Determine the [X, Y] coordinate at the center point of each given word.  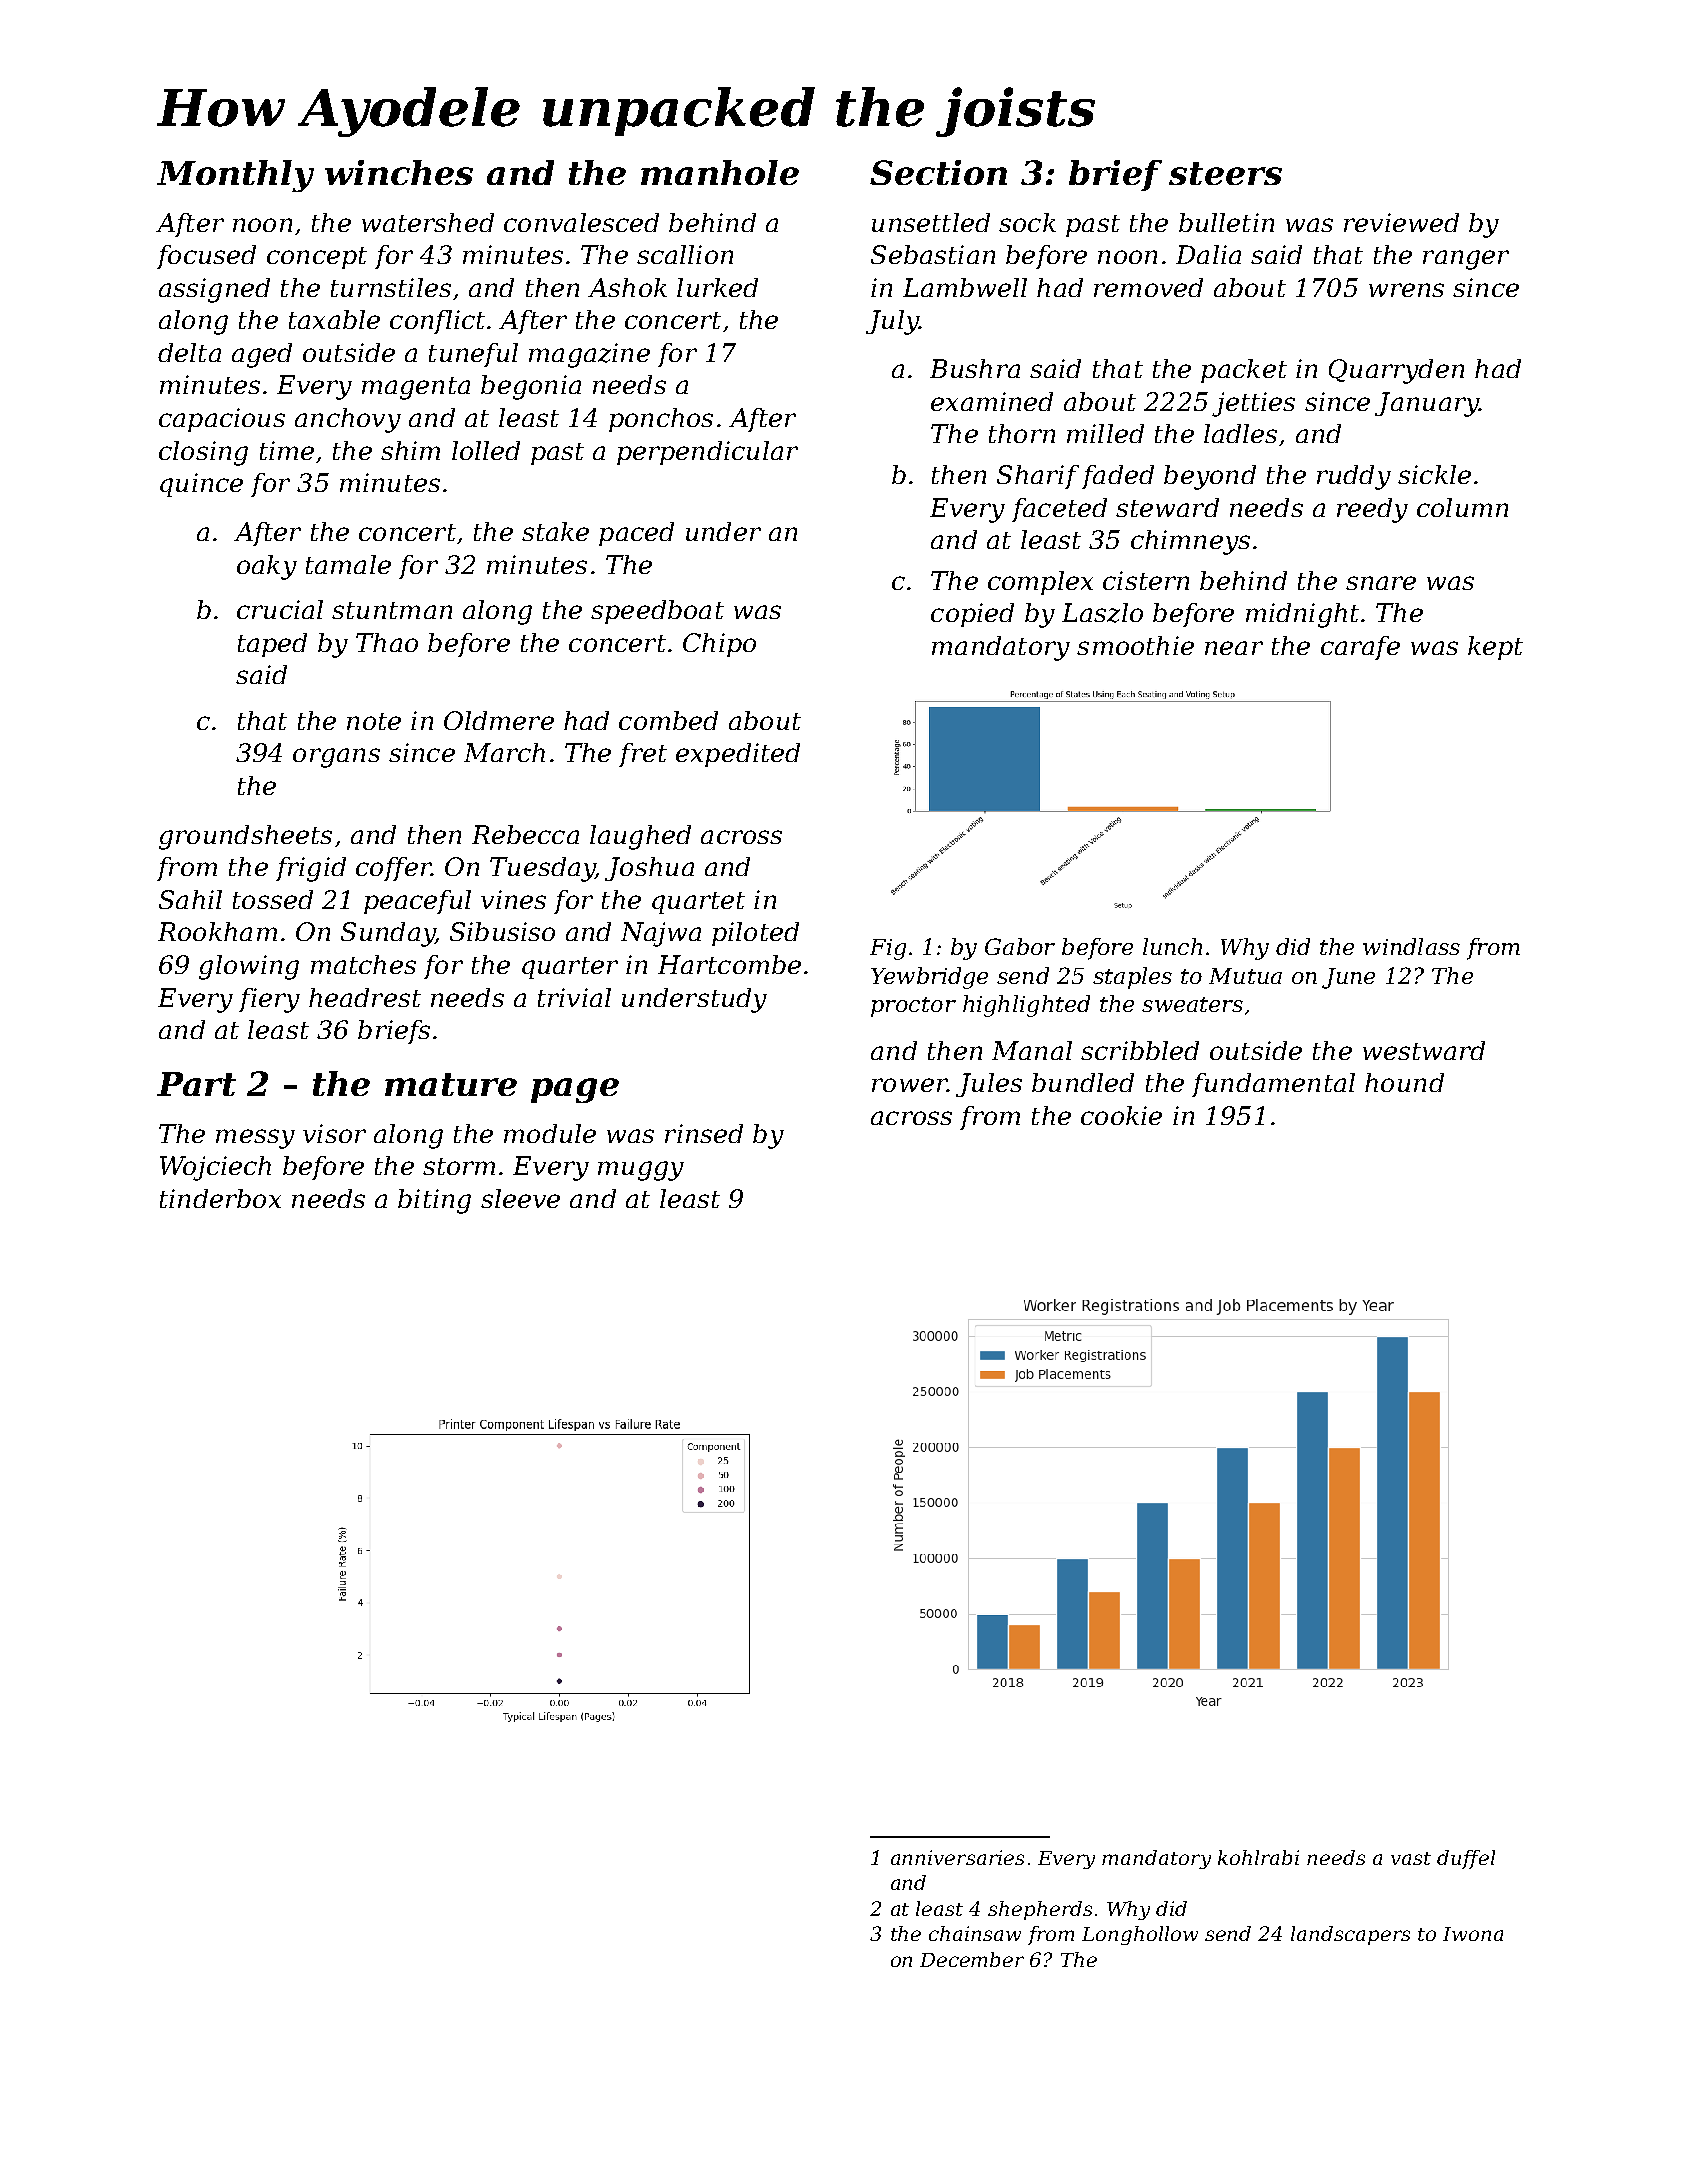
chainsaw [975, 1933]
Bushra [975, 368]
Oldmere [499, 720]
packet [1244, 371]
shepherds [1040, 1910]
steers [1225, 173]
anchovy [348, 420]
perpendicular [707, 453]
